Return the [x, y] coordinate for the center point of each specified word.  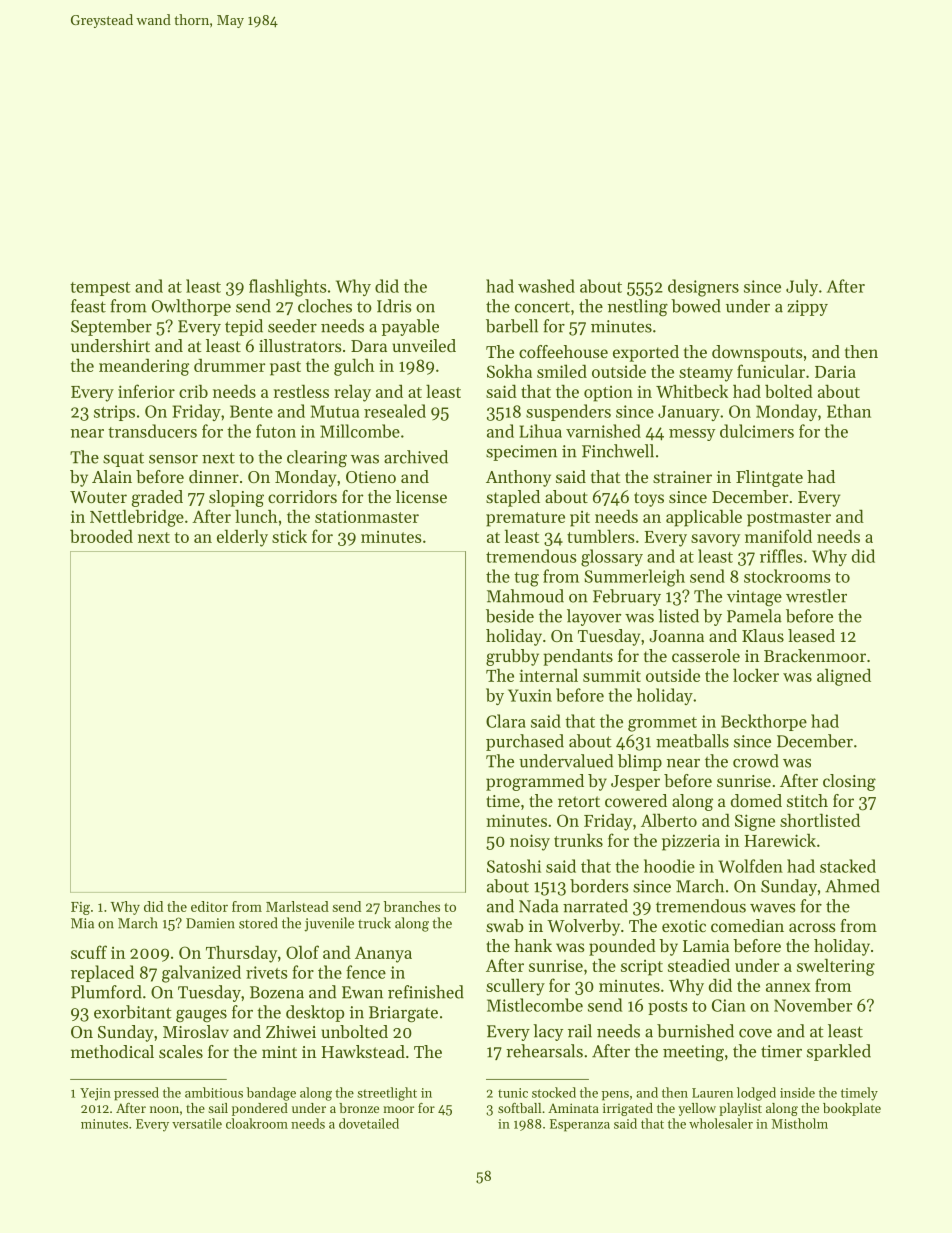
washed [546, 286]
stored [258, 923]
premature [525, 519]
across [812, 927]
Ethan [849, 411]
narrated [595, 906]
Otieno [371, 477]
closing [849, 782]
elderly [242, 538]
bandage [271, 1094]
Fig [80, 908]
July [802, 287]
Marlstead [297, 906]
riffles [781, 556]
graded [157, 498]
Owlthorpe [191, 307]
